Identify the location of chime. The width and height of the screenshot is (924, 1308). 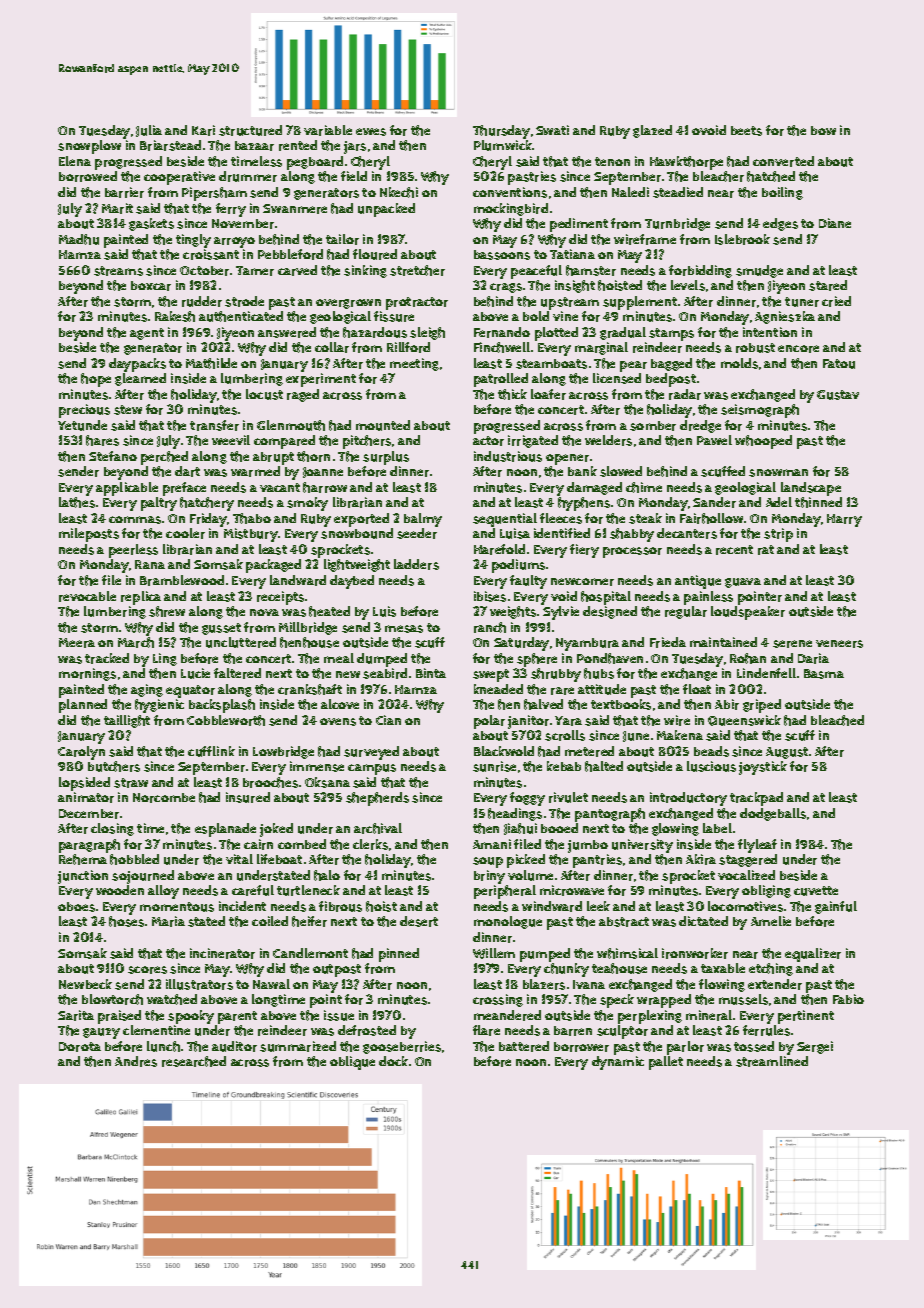
(644, 487).
